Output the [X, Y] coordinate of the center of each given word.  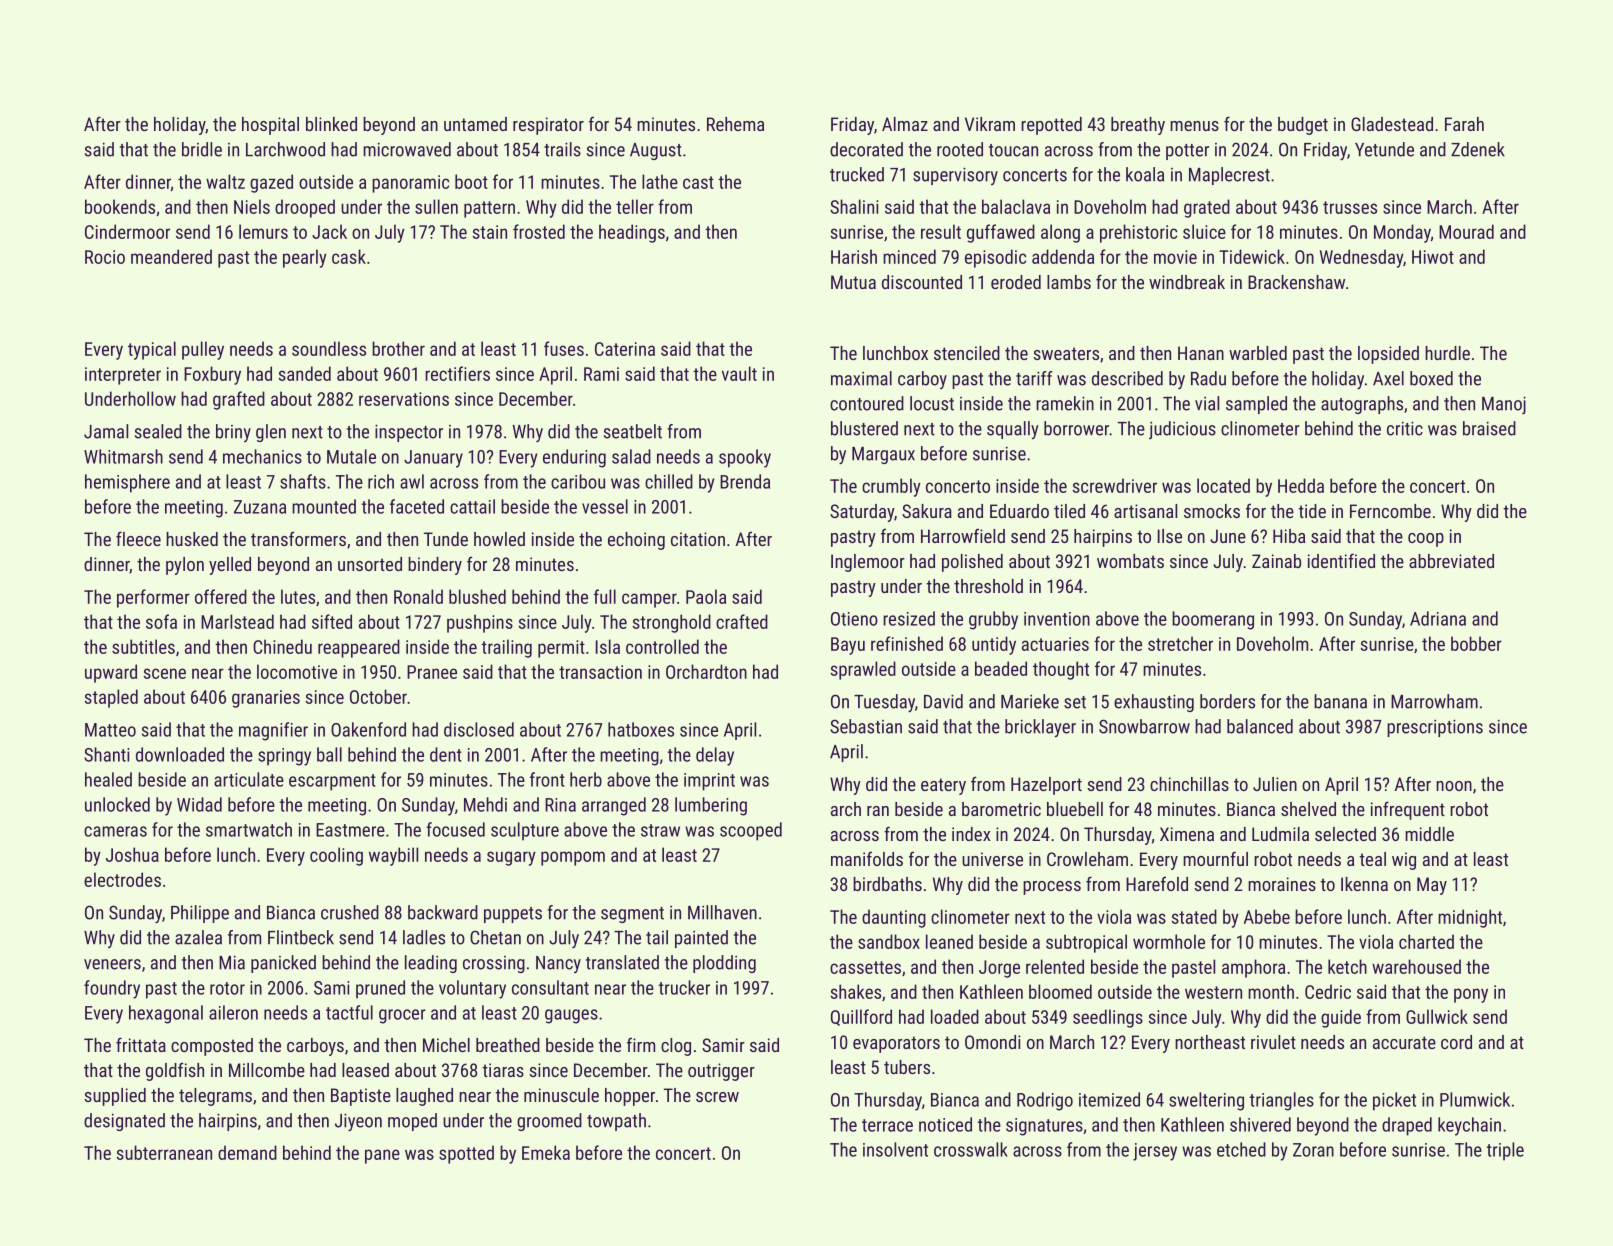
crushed [350, 912]
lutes [298, 596]
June [1228, 536]
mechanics [262, 456]
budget [1303, 126]
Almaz [905, 124]
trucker [684, 987]
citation [698, 539]
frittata [141, 1044]
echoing [636, 541]
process [1052, 888]
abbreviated [1451, 561]
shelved [1308, 809]
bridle [202, 149]
